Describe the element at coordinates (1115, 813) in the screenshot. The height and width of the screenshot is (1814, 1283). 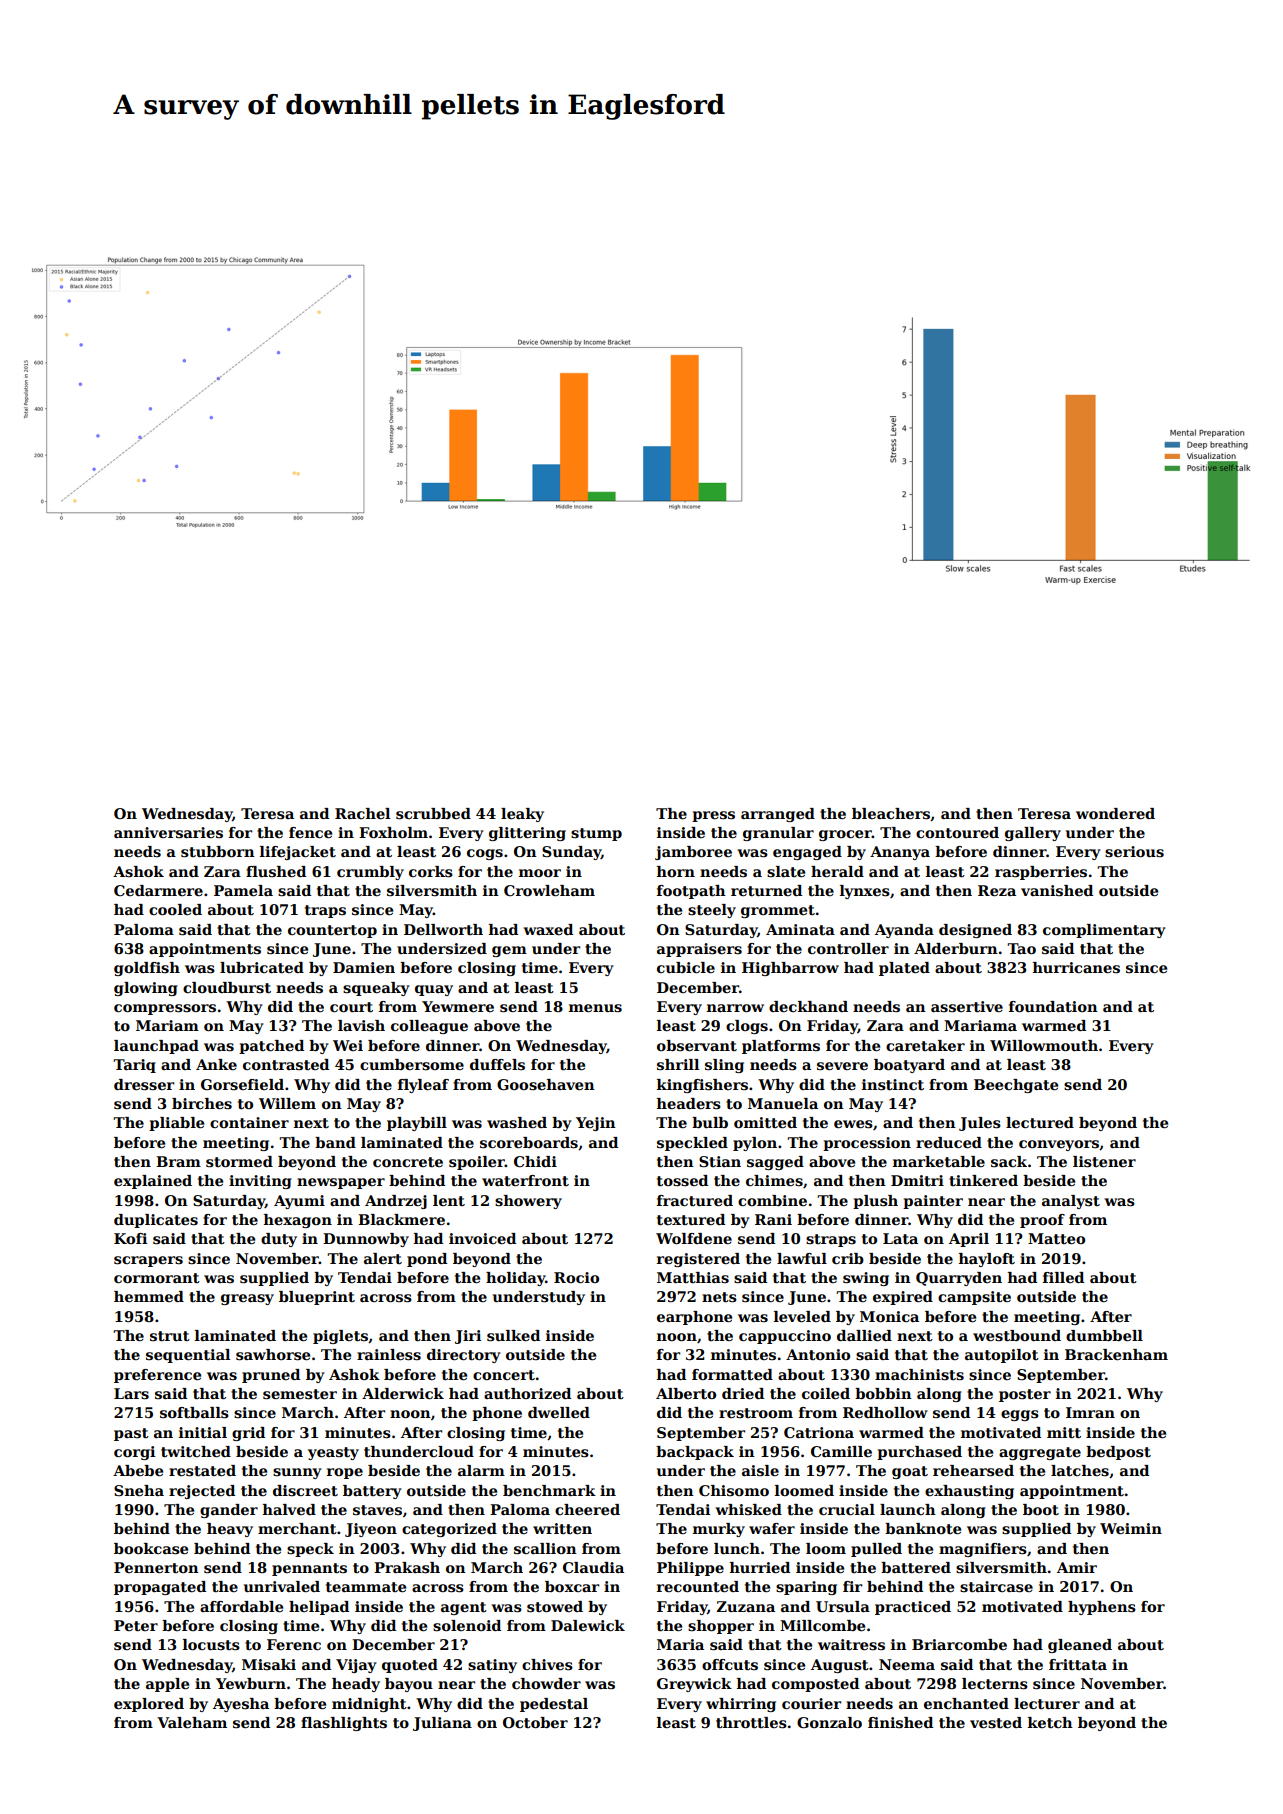
I see `wondered` at that location.
